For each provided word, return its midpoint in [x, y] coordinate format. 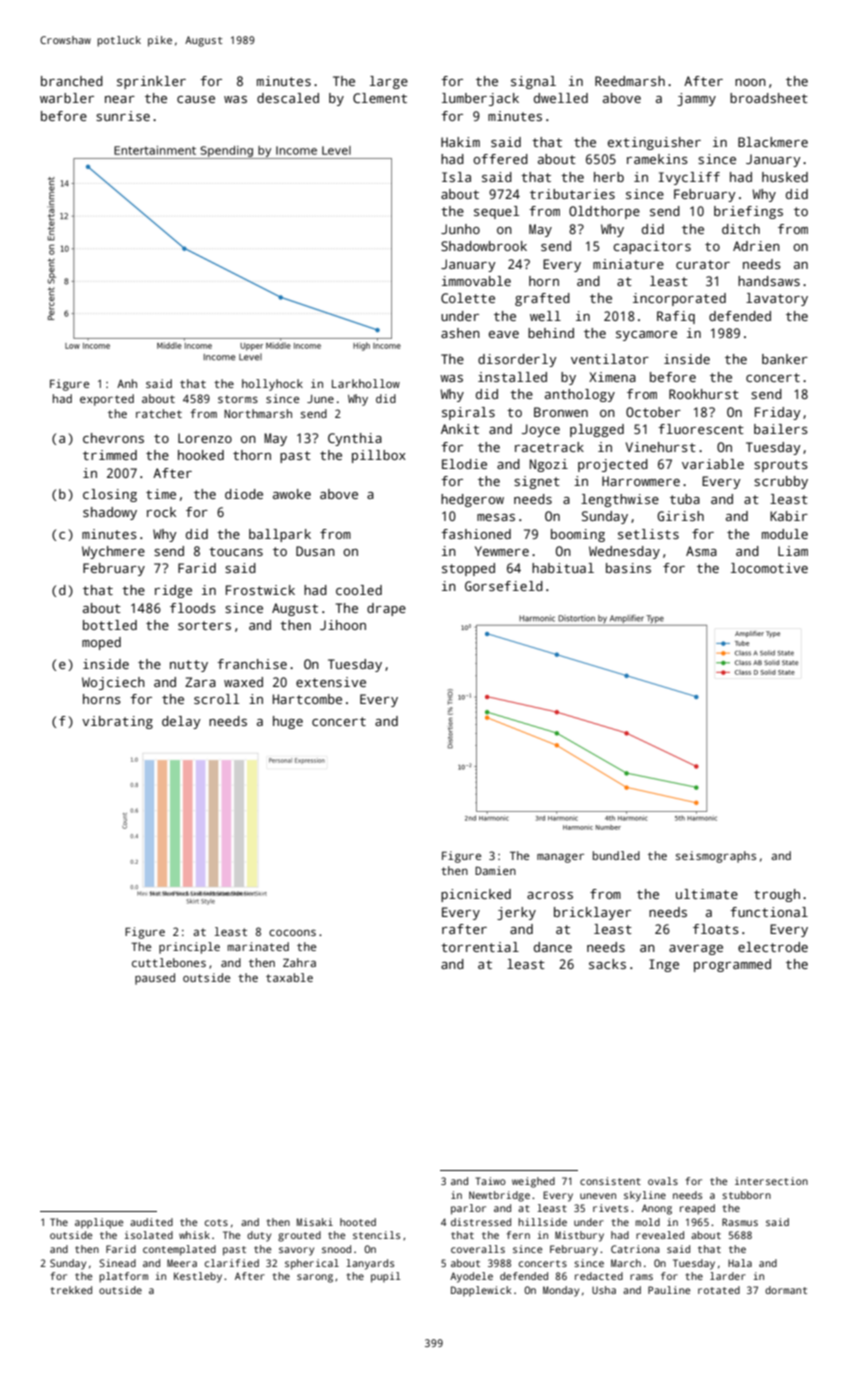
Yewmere [502, 551]
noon [750, 82]
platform [123, 1277]
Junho [460, 229]
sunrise [123, 116]
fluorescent [701, 429]
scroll [216, 699]
